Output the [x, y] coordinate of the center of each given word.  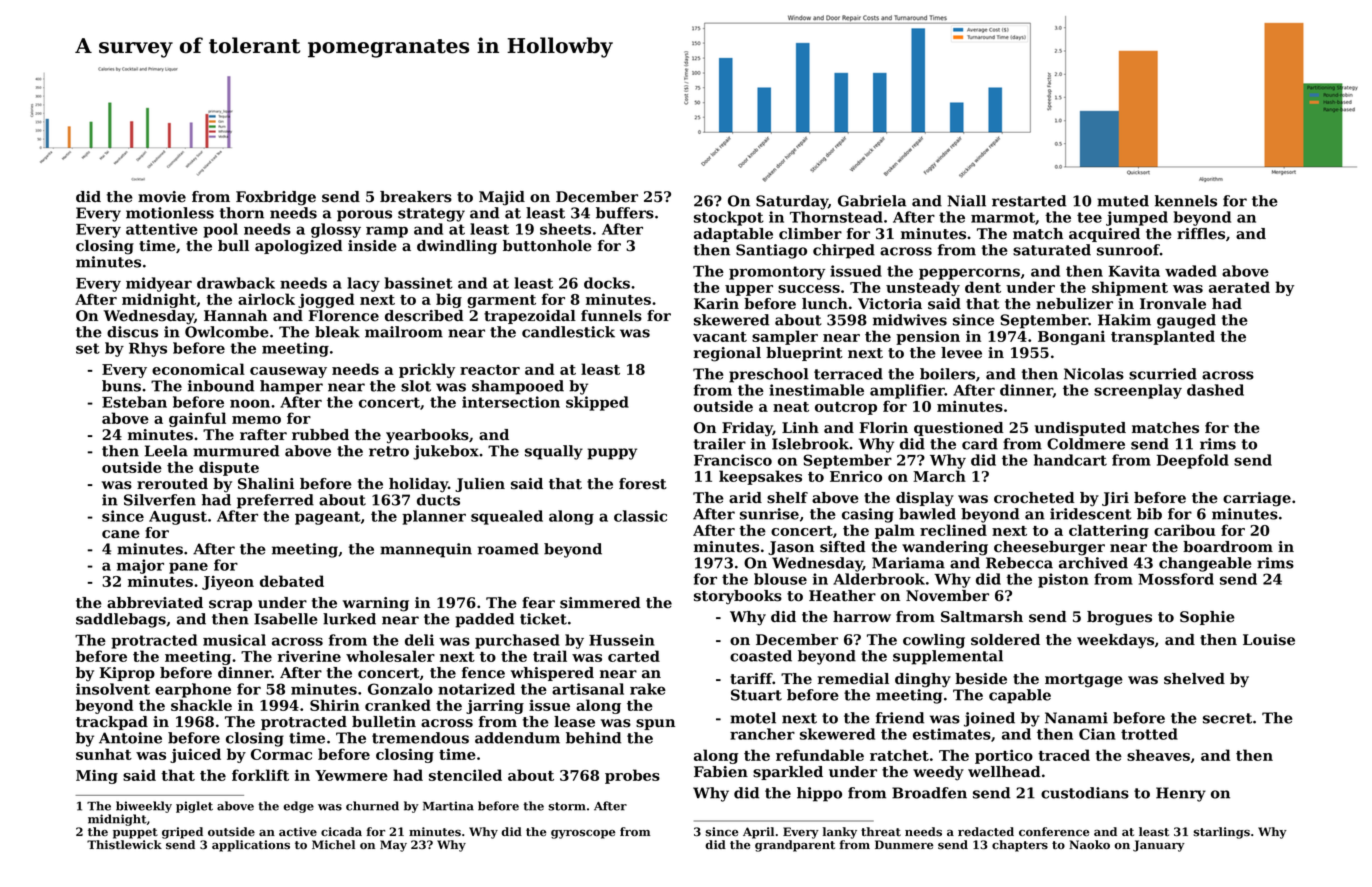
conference [1054, 832]
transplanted [1163, 337]
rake [648, 689]
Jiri [1115, 499]
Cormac [281, 754]
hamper [291, 387]
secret [1227, 718]
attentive [162, 229]
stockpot [729, 218]
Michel [333, 845]
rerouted [172, 484]
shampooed [518, 387]
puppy [612, 454]
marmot [1003, 217]
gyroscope [583, 834]
